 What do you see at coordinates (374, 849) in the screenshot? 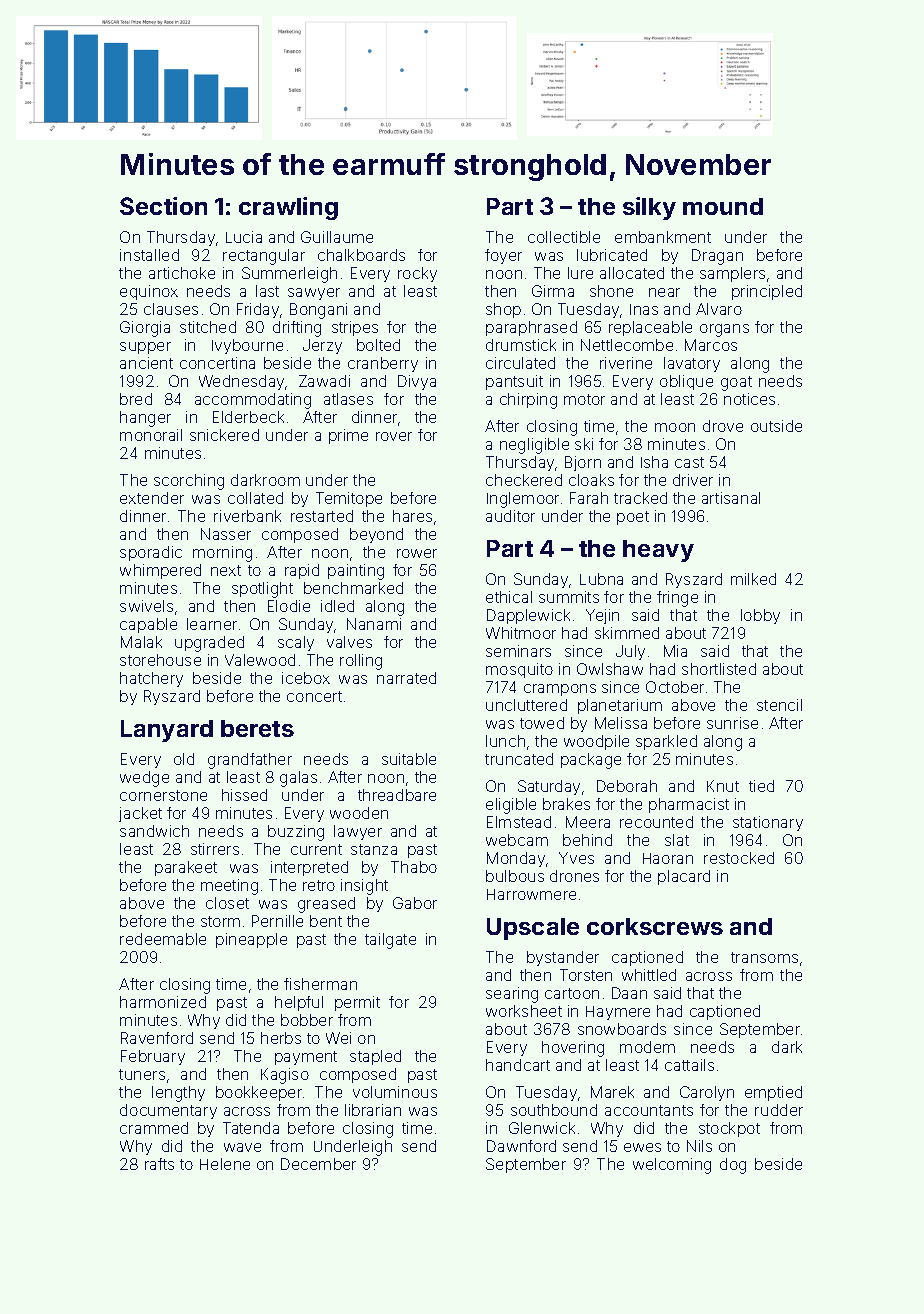
I see `stanza` at bounding box center [374, 849].
